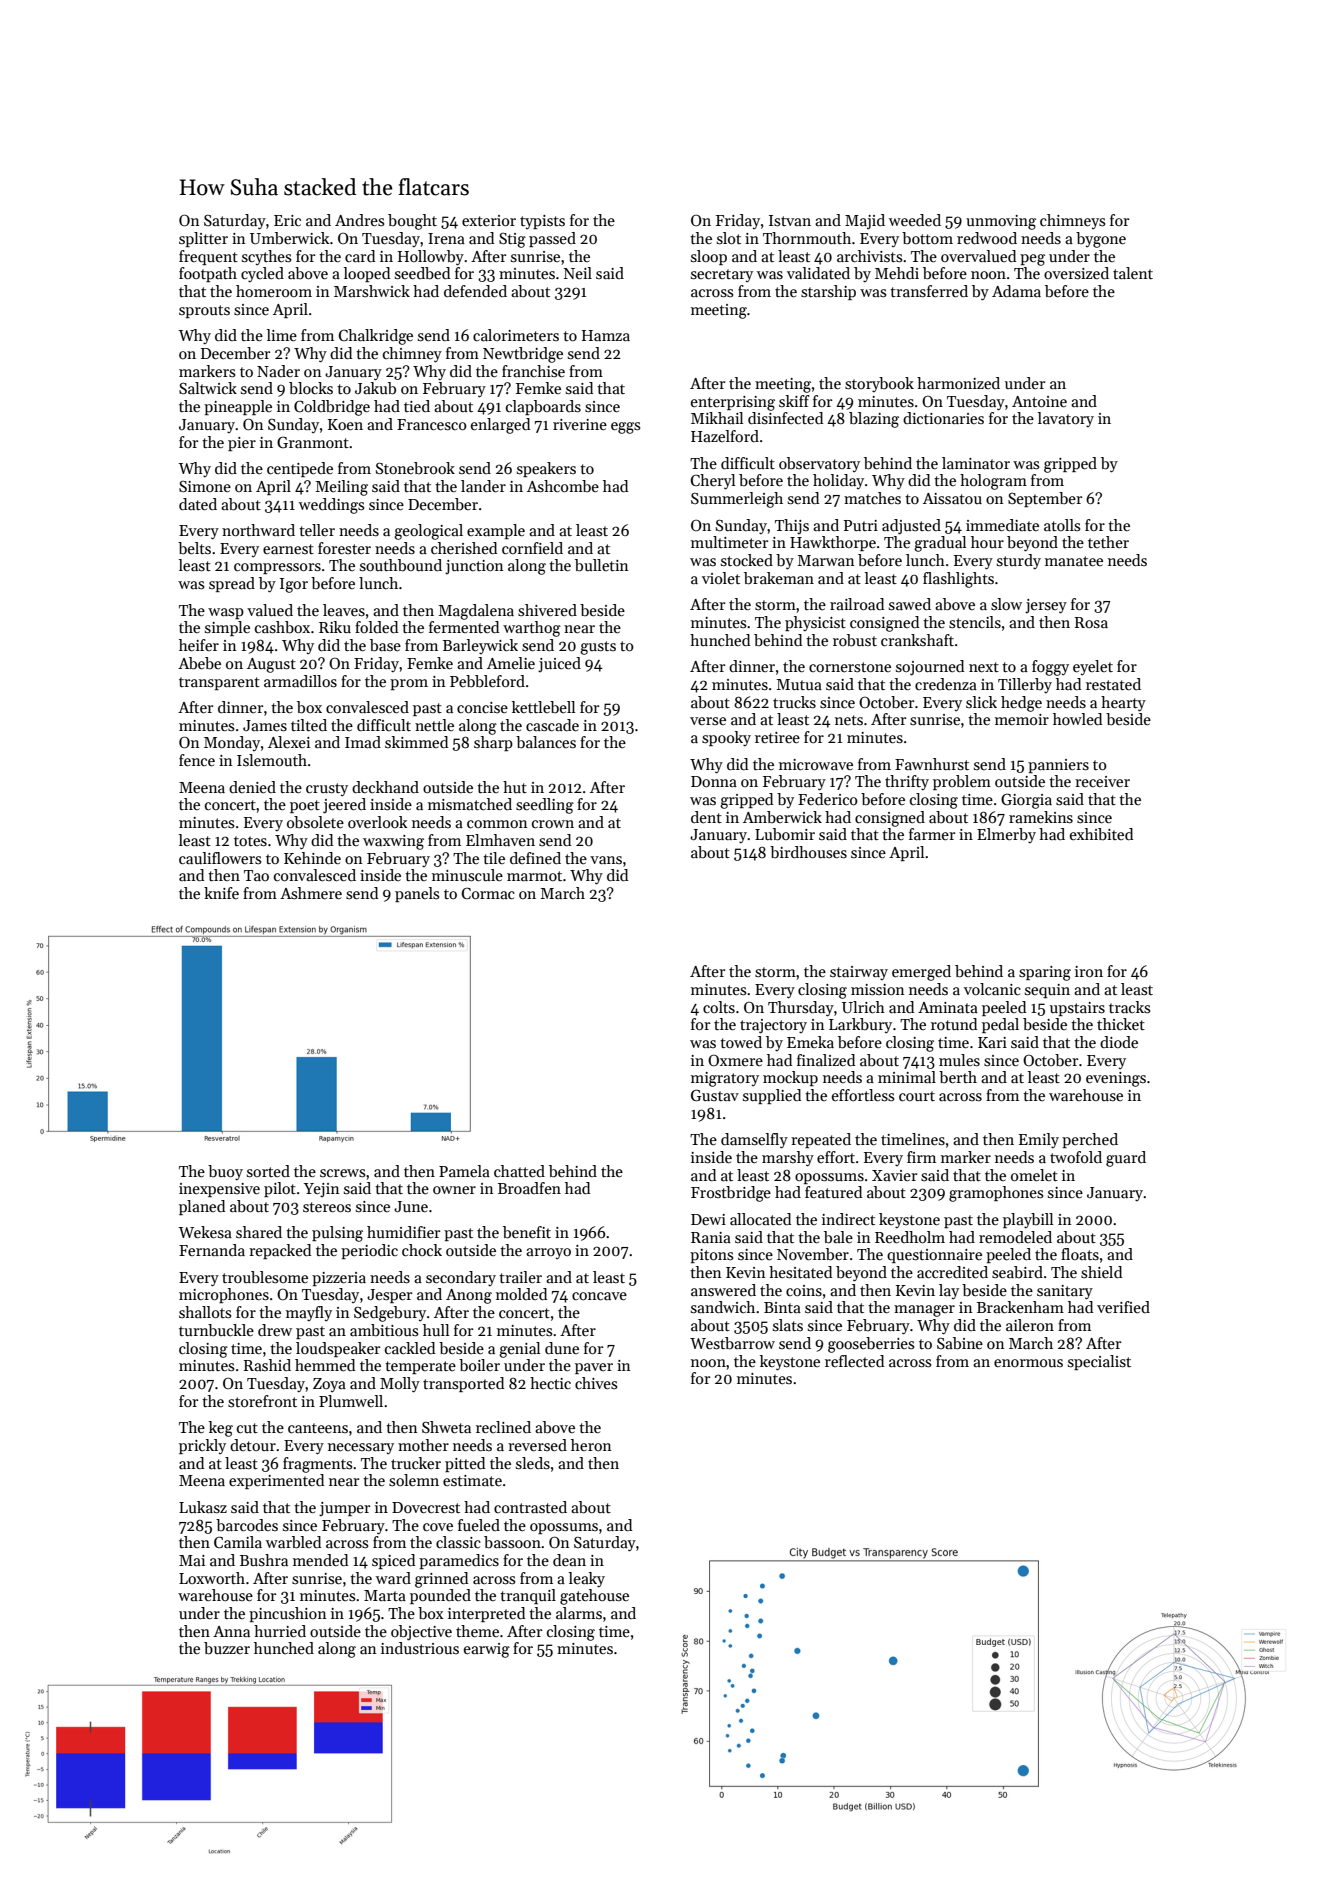  What do you see at coordinates (559, 664) in the screenshot?
I see `juiced` at bounding box center [559, 664].
